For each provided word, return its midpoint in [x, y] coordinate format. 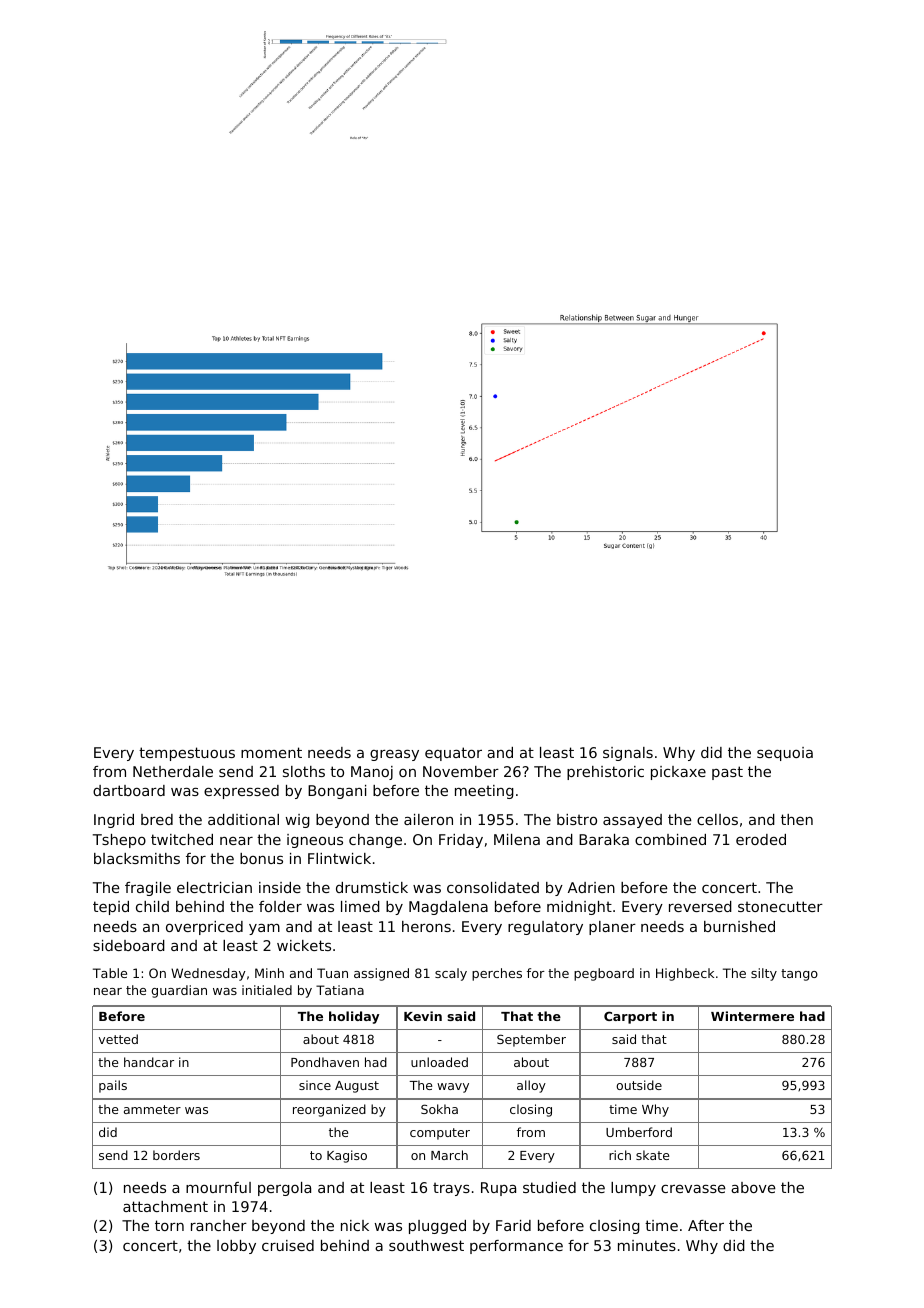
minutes [647, 1245]
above [753, 1187]
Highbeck [685, 974]
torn [169, 1225]
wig [298, 821]
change [375, 841]
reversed [700, 906]
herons [426, 926]
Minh [269, 973]
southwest [426, 1245]
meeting [484, 792]
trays [451, 1189]
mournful [218, 1187]
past [727, 773]
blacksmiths [137, 858]
